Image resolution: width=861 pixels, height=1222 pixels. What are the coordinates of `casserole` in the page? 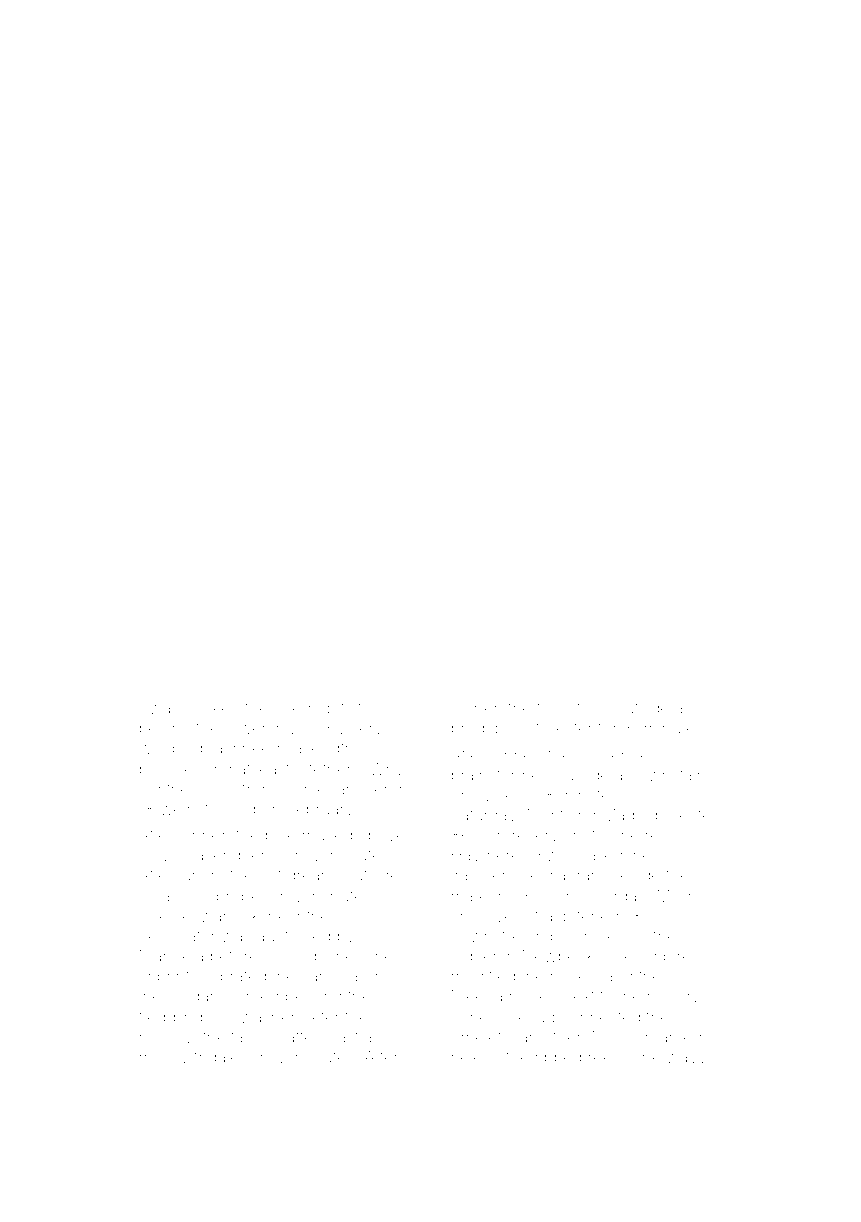 It's located at (613, 755).
